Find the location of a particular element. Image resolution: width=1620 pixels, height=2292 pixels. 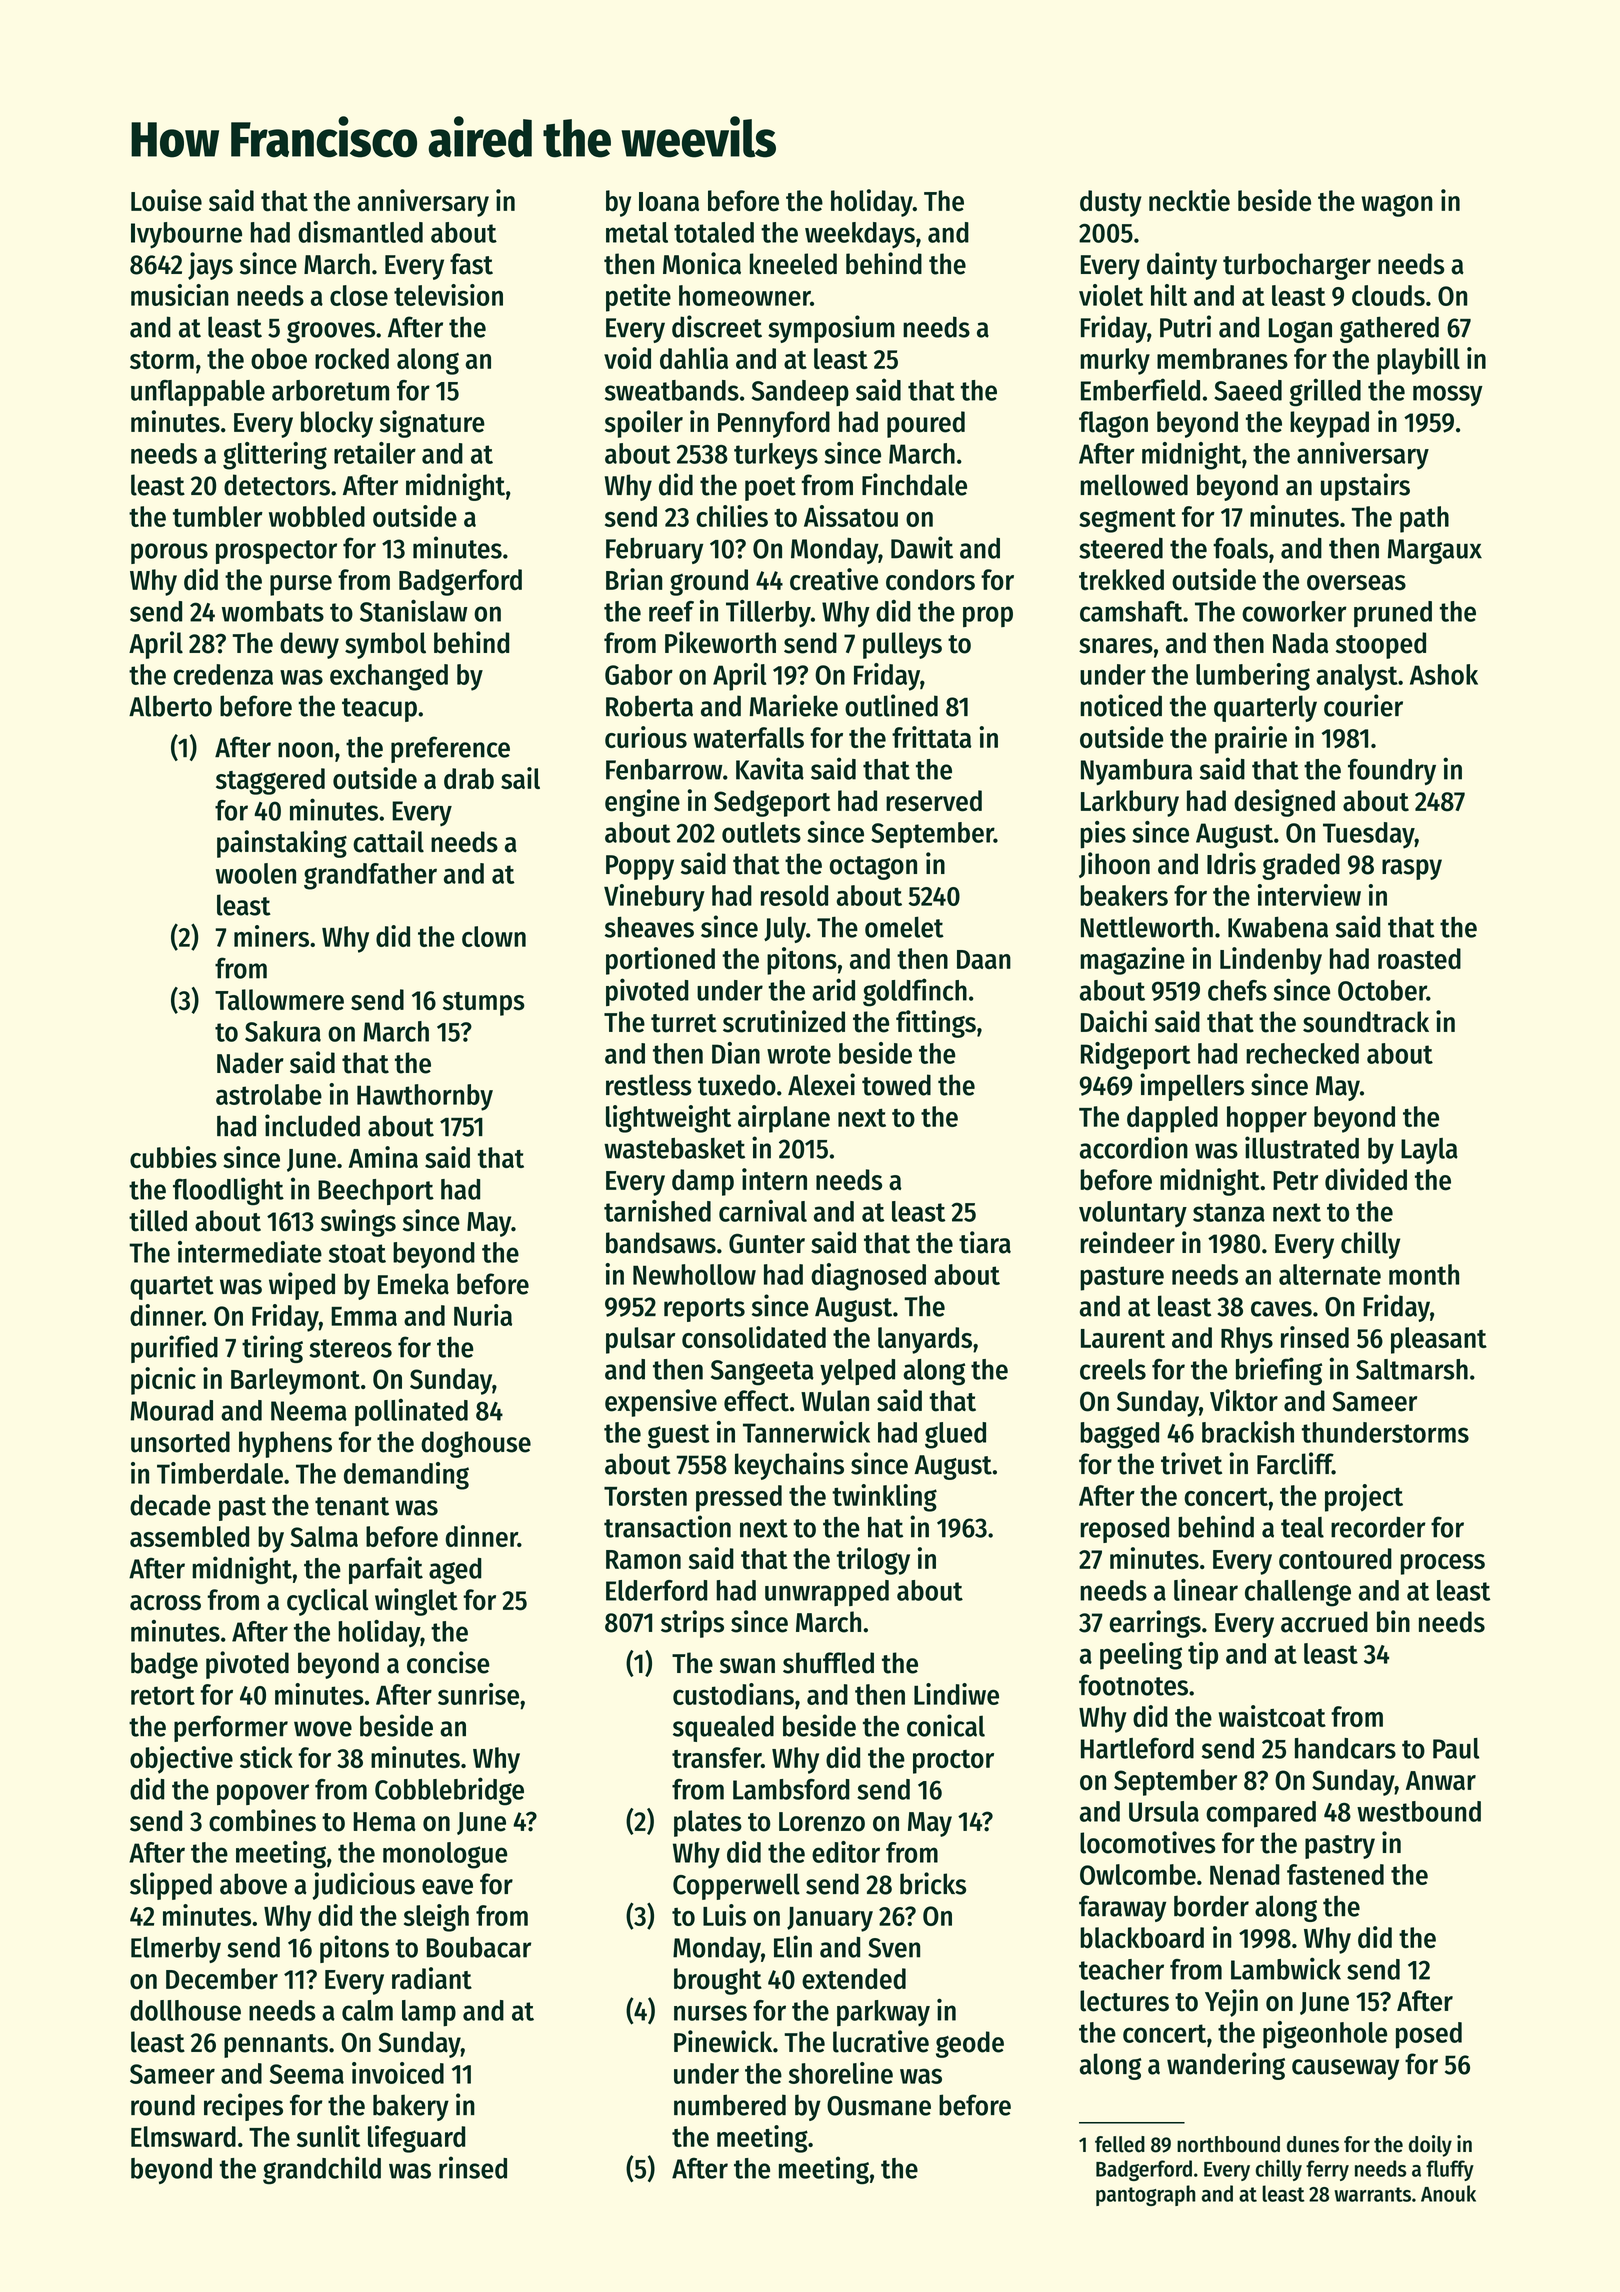

overseas is located at coordinates (1356, 582).
